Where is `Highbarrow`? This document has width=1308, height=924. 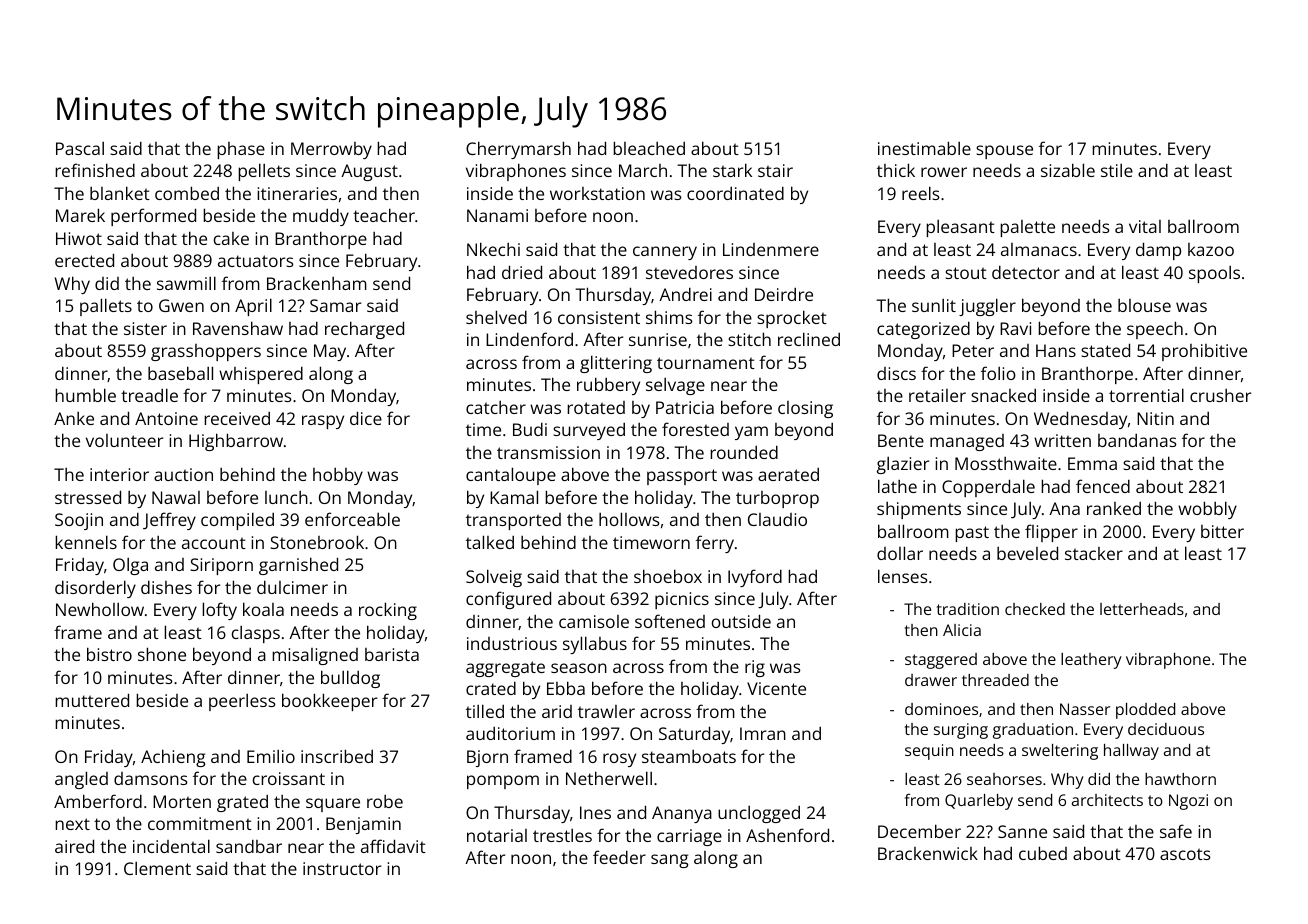
Highbarrow is located at coordinates (236, 442).
